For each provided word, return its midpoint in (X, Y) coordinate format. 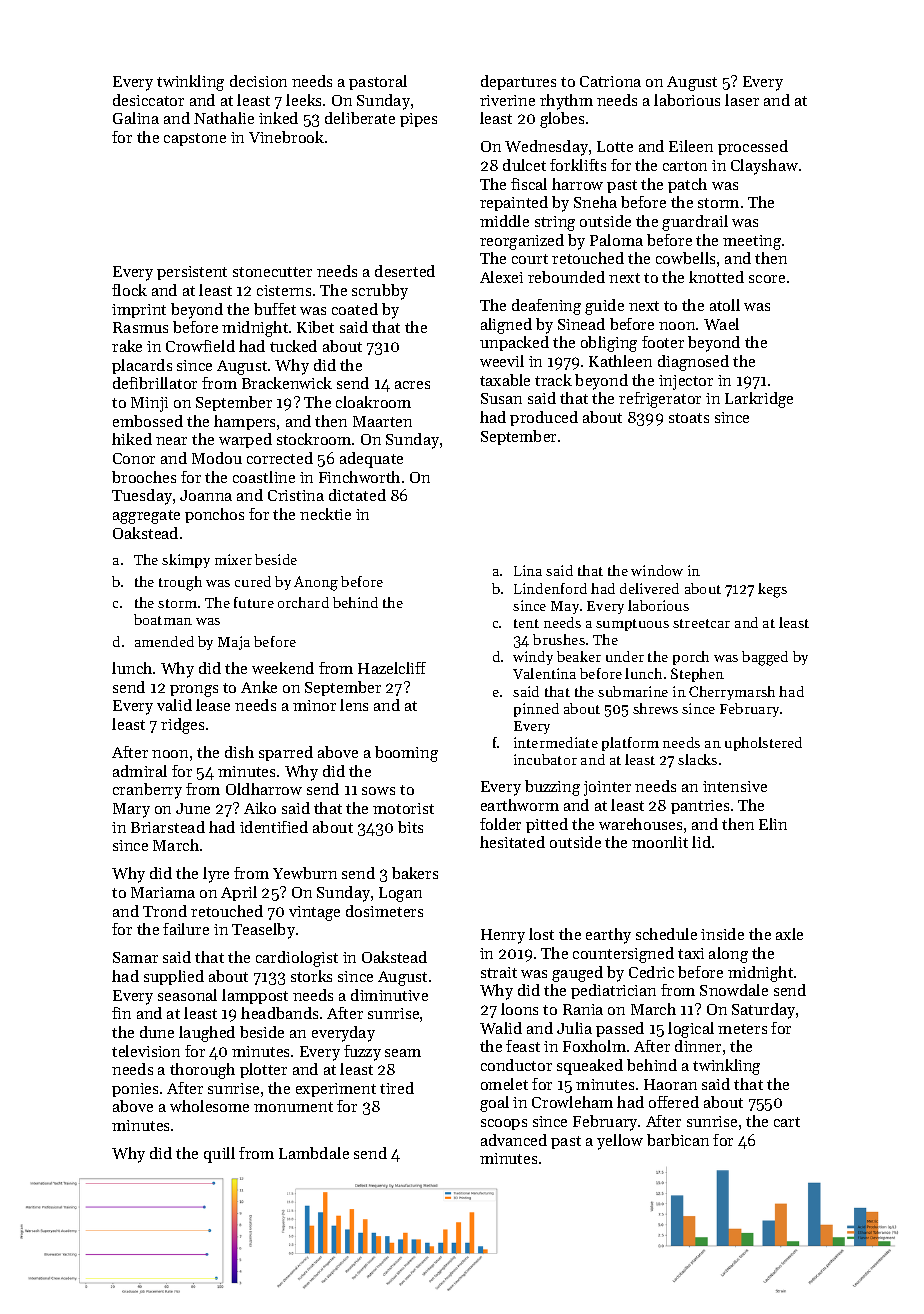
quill (219, 1155)
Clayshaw (764, 167)
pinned (536, 710)
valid (174, 705)
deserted (405, 271)
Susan (501, 398)
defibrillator (155, 383)
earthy (608, 936)
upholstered (763, 744)
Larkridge (759, 400)
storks (311, 976)
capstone (195, 139)
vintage (314, 913)
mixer (233, 559)
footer (663, 342)
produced (544, 418)
